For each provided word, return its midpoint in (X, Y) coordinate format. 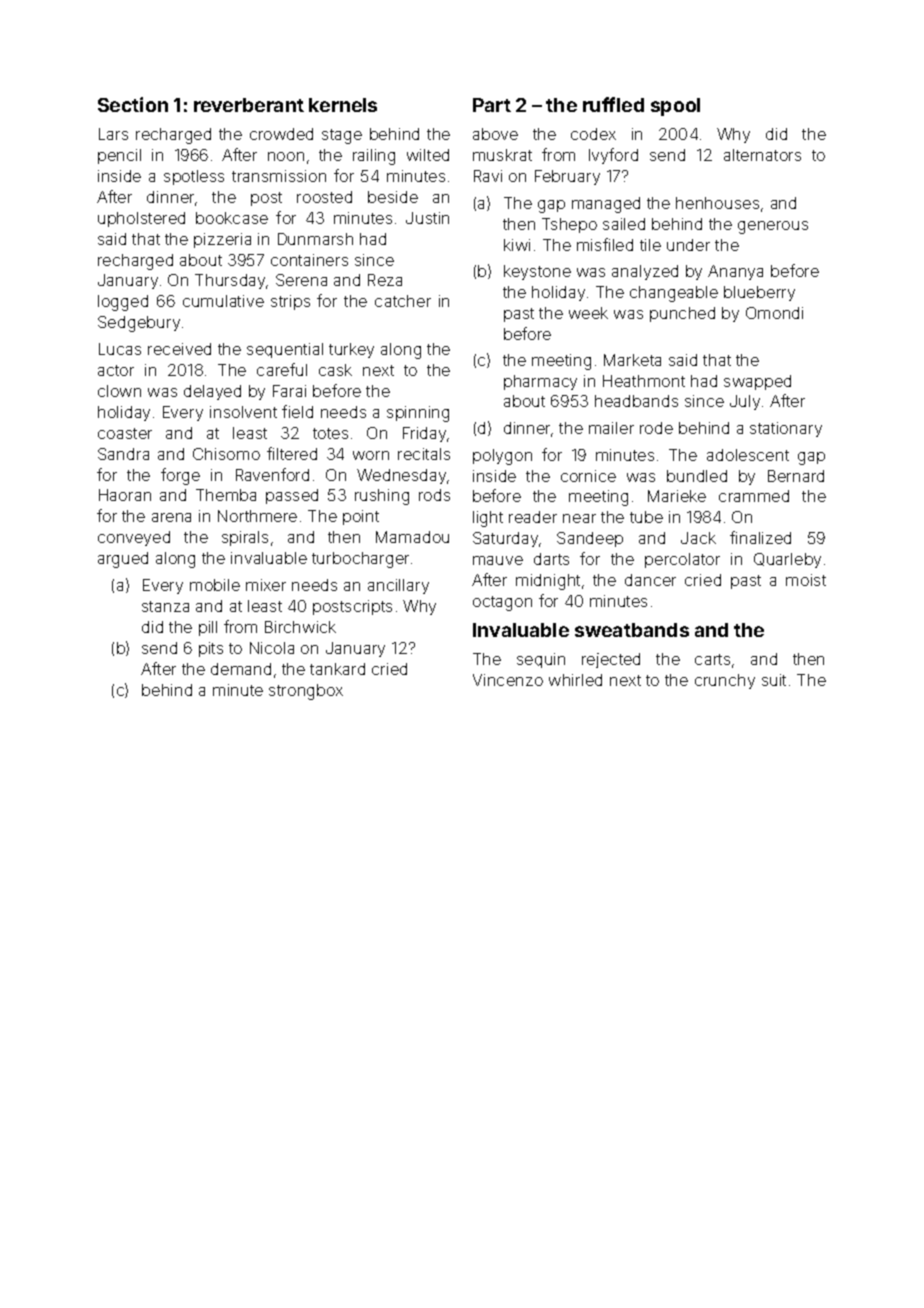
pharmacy (540, 382)
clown (119, 391)
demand (241, 669)
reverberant (249, 105)
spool (675, 107)
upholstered (141, 219)
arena (171, 517)
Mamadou (412, 537)
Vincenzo (508, 680)
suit (774, 680)
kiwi (517, 245)
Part (492, 105)
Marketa (632, 360)
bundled (697, 476)
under (688, 245)
